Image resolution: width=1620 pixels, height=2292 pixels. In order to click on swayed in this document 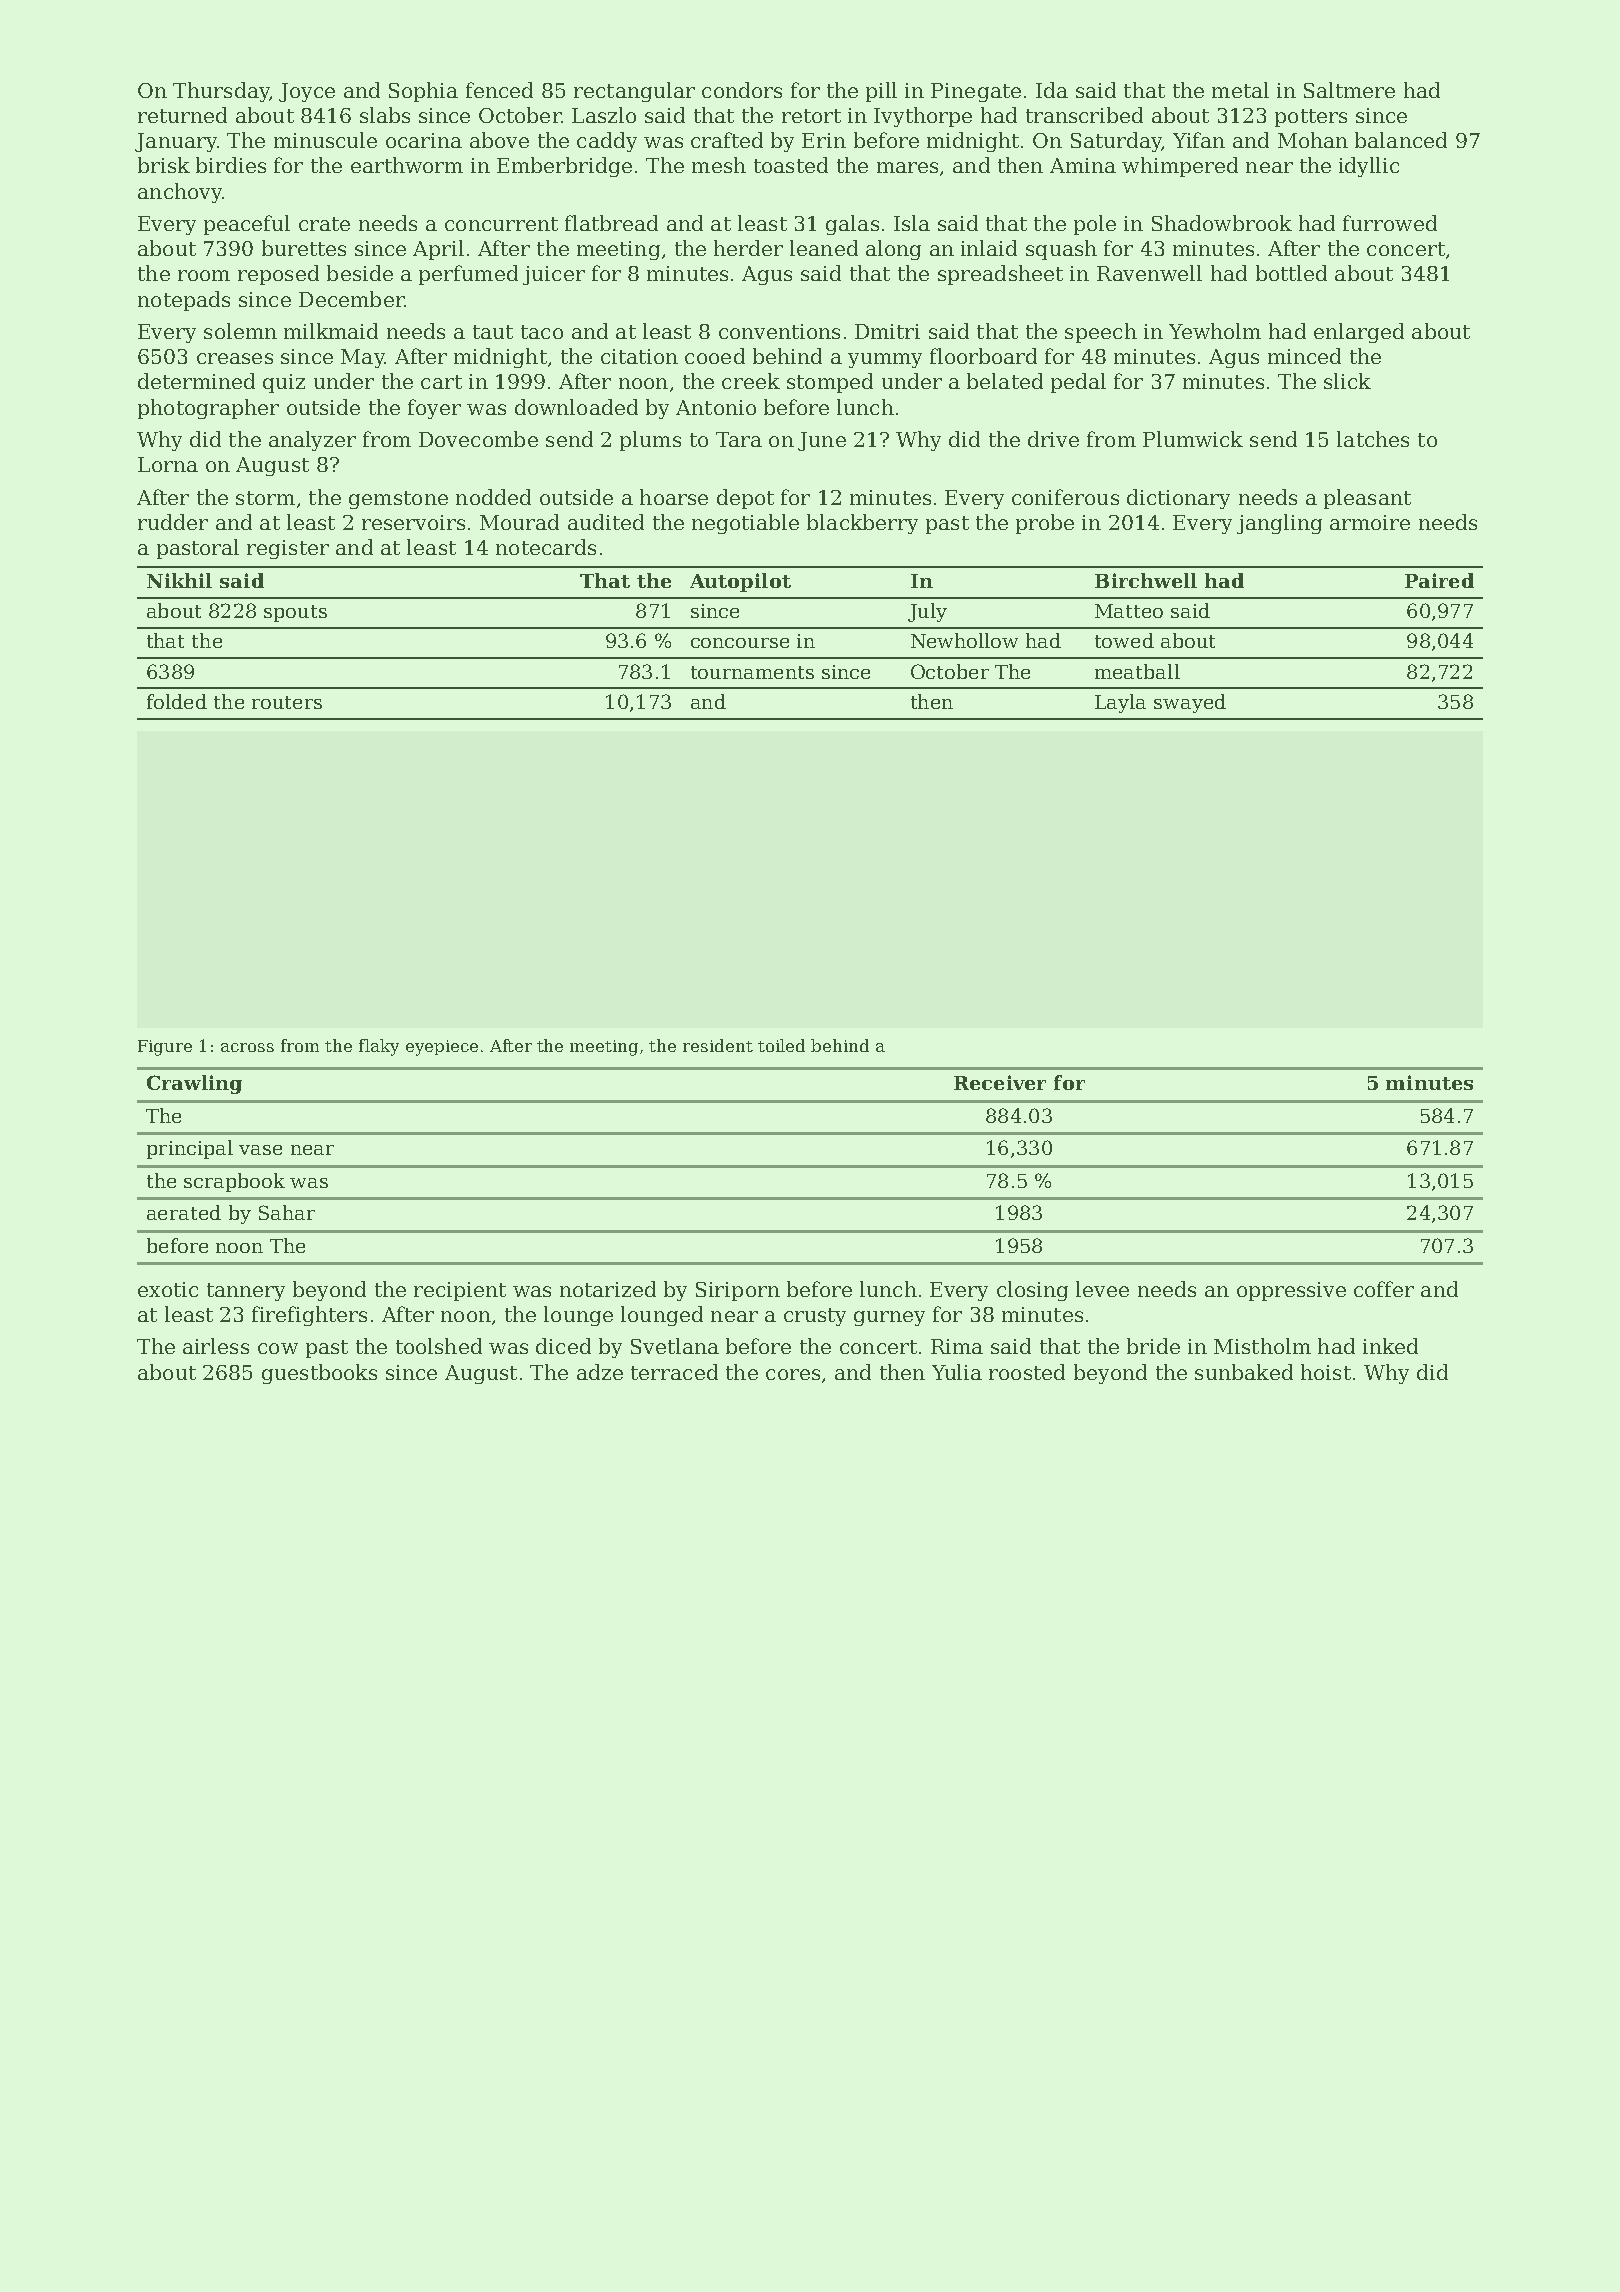, I will do `click(1190, 703)`.
